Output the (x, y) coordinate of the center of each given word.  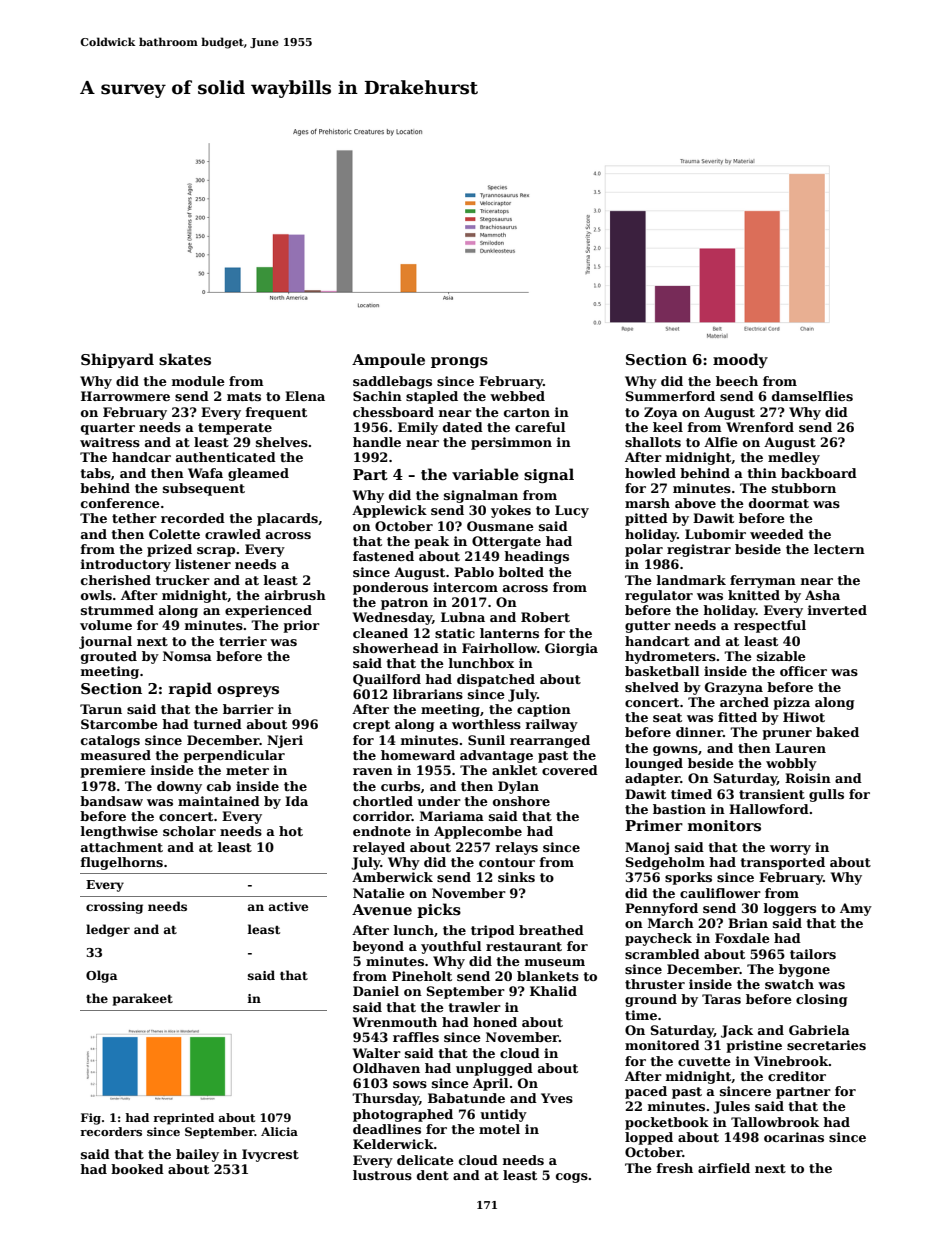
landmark (691, 580)
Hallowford (769, 809)
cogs (572, 1178)
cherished (116, 580)
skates (185, 359)
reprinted (183, 1119)
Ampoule (388, 360)
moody (740, 360)
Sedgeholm (665, 863)
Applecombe (478, 832)
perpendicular (234, 756)
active (288, 906)
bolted (521, 572)
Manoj (647, 848)
